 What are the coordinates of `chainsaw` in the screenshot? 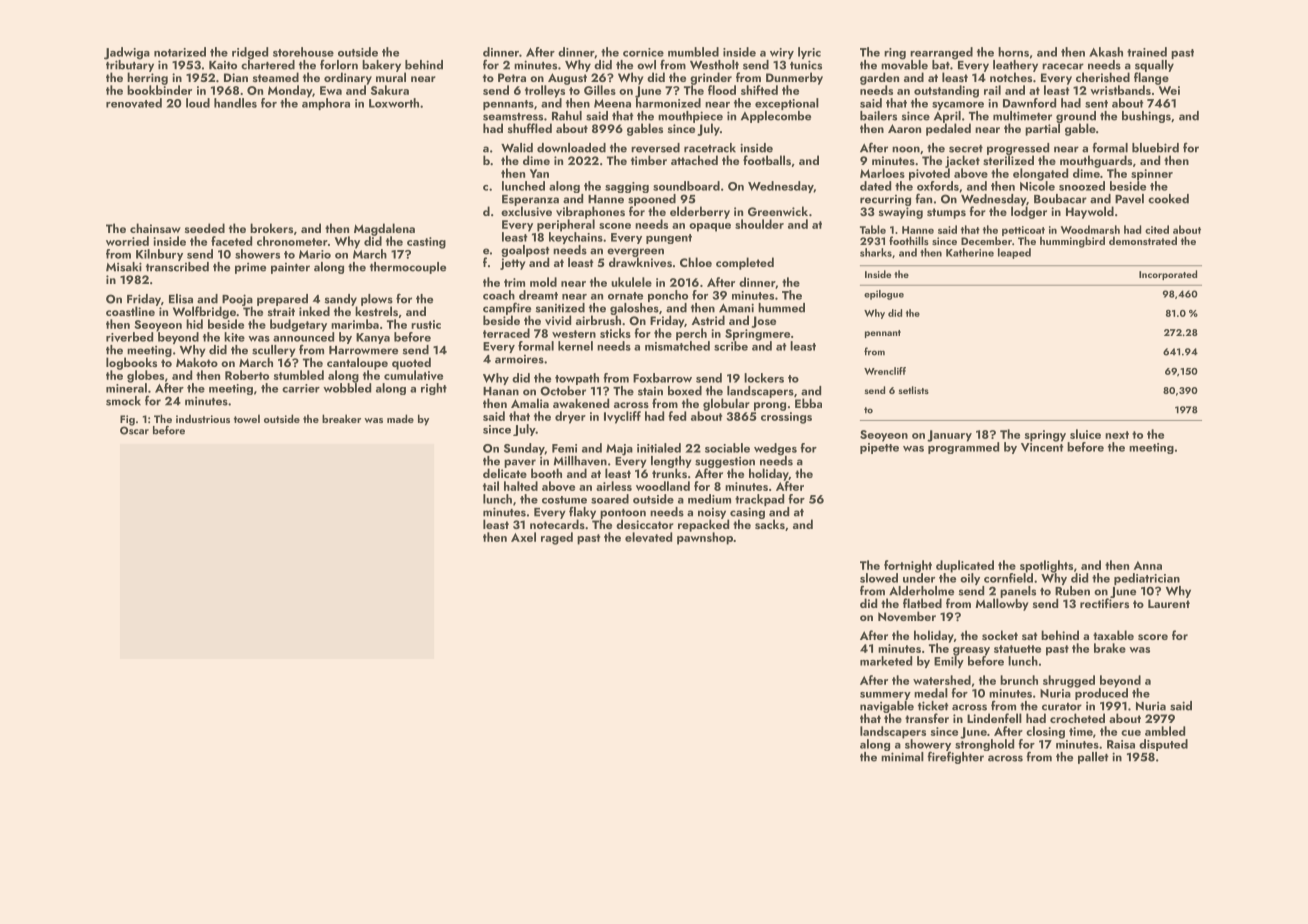 It's located at (155, 228).
